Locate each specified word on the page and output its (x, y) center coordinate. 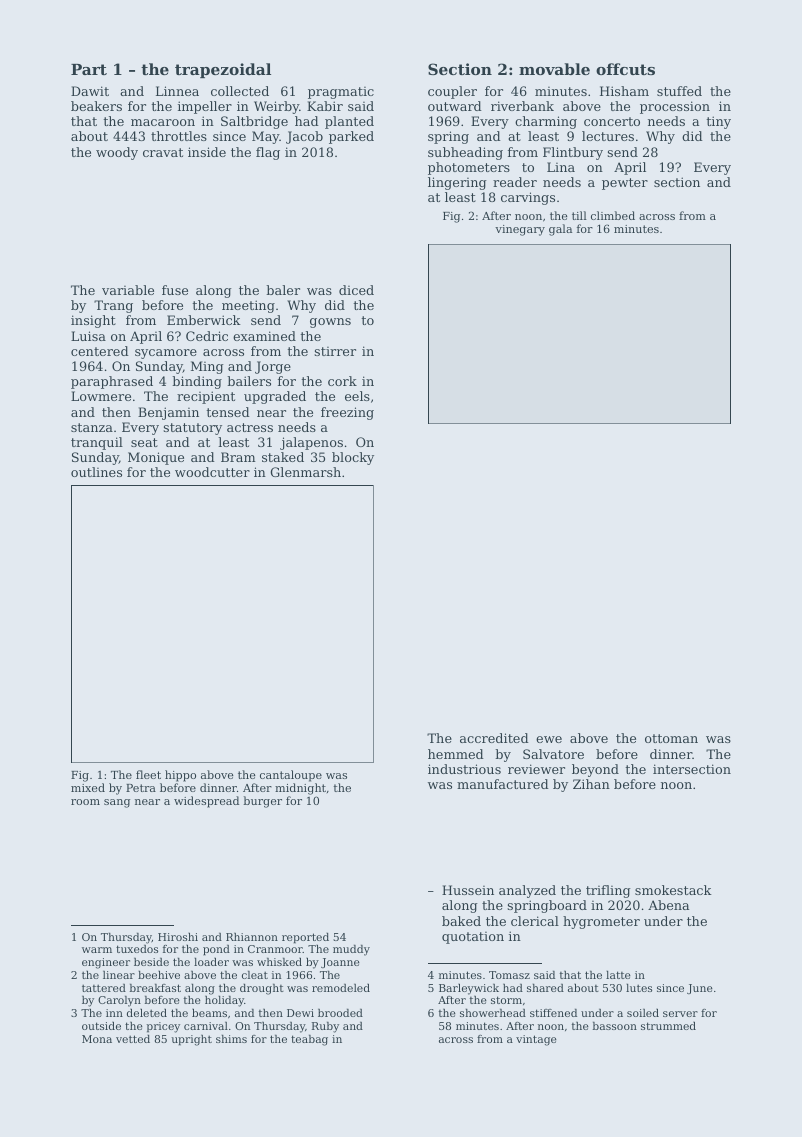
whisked (279, 962)
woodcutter (212, 472)
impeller (205, 107)
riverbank (522, 106)
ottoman (671, 738)
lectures (608, 136)
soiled (643, 1013)
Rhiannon (252, 937)
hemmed (456, 754)
